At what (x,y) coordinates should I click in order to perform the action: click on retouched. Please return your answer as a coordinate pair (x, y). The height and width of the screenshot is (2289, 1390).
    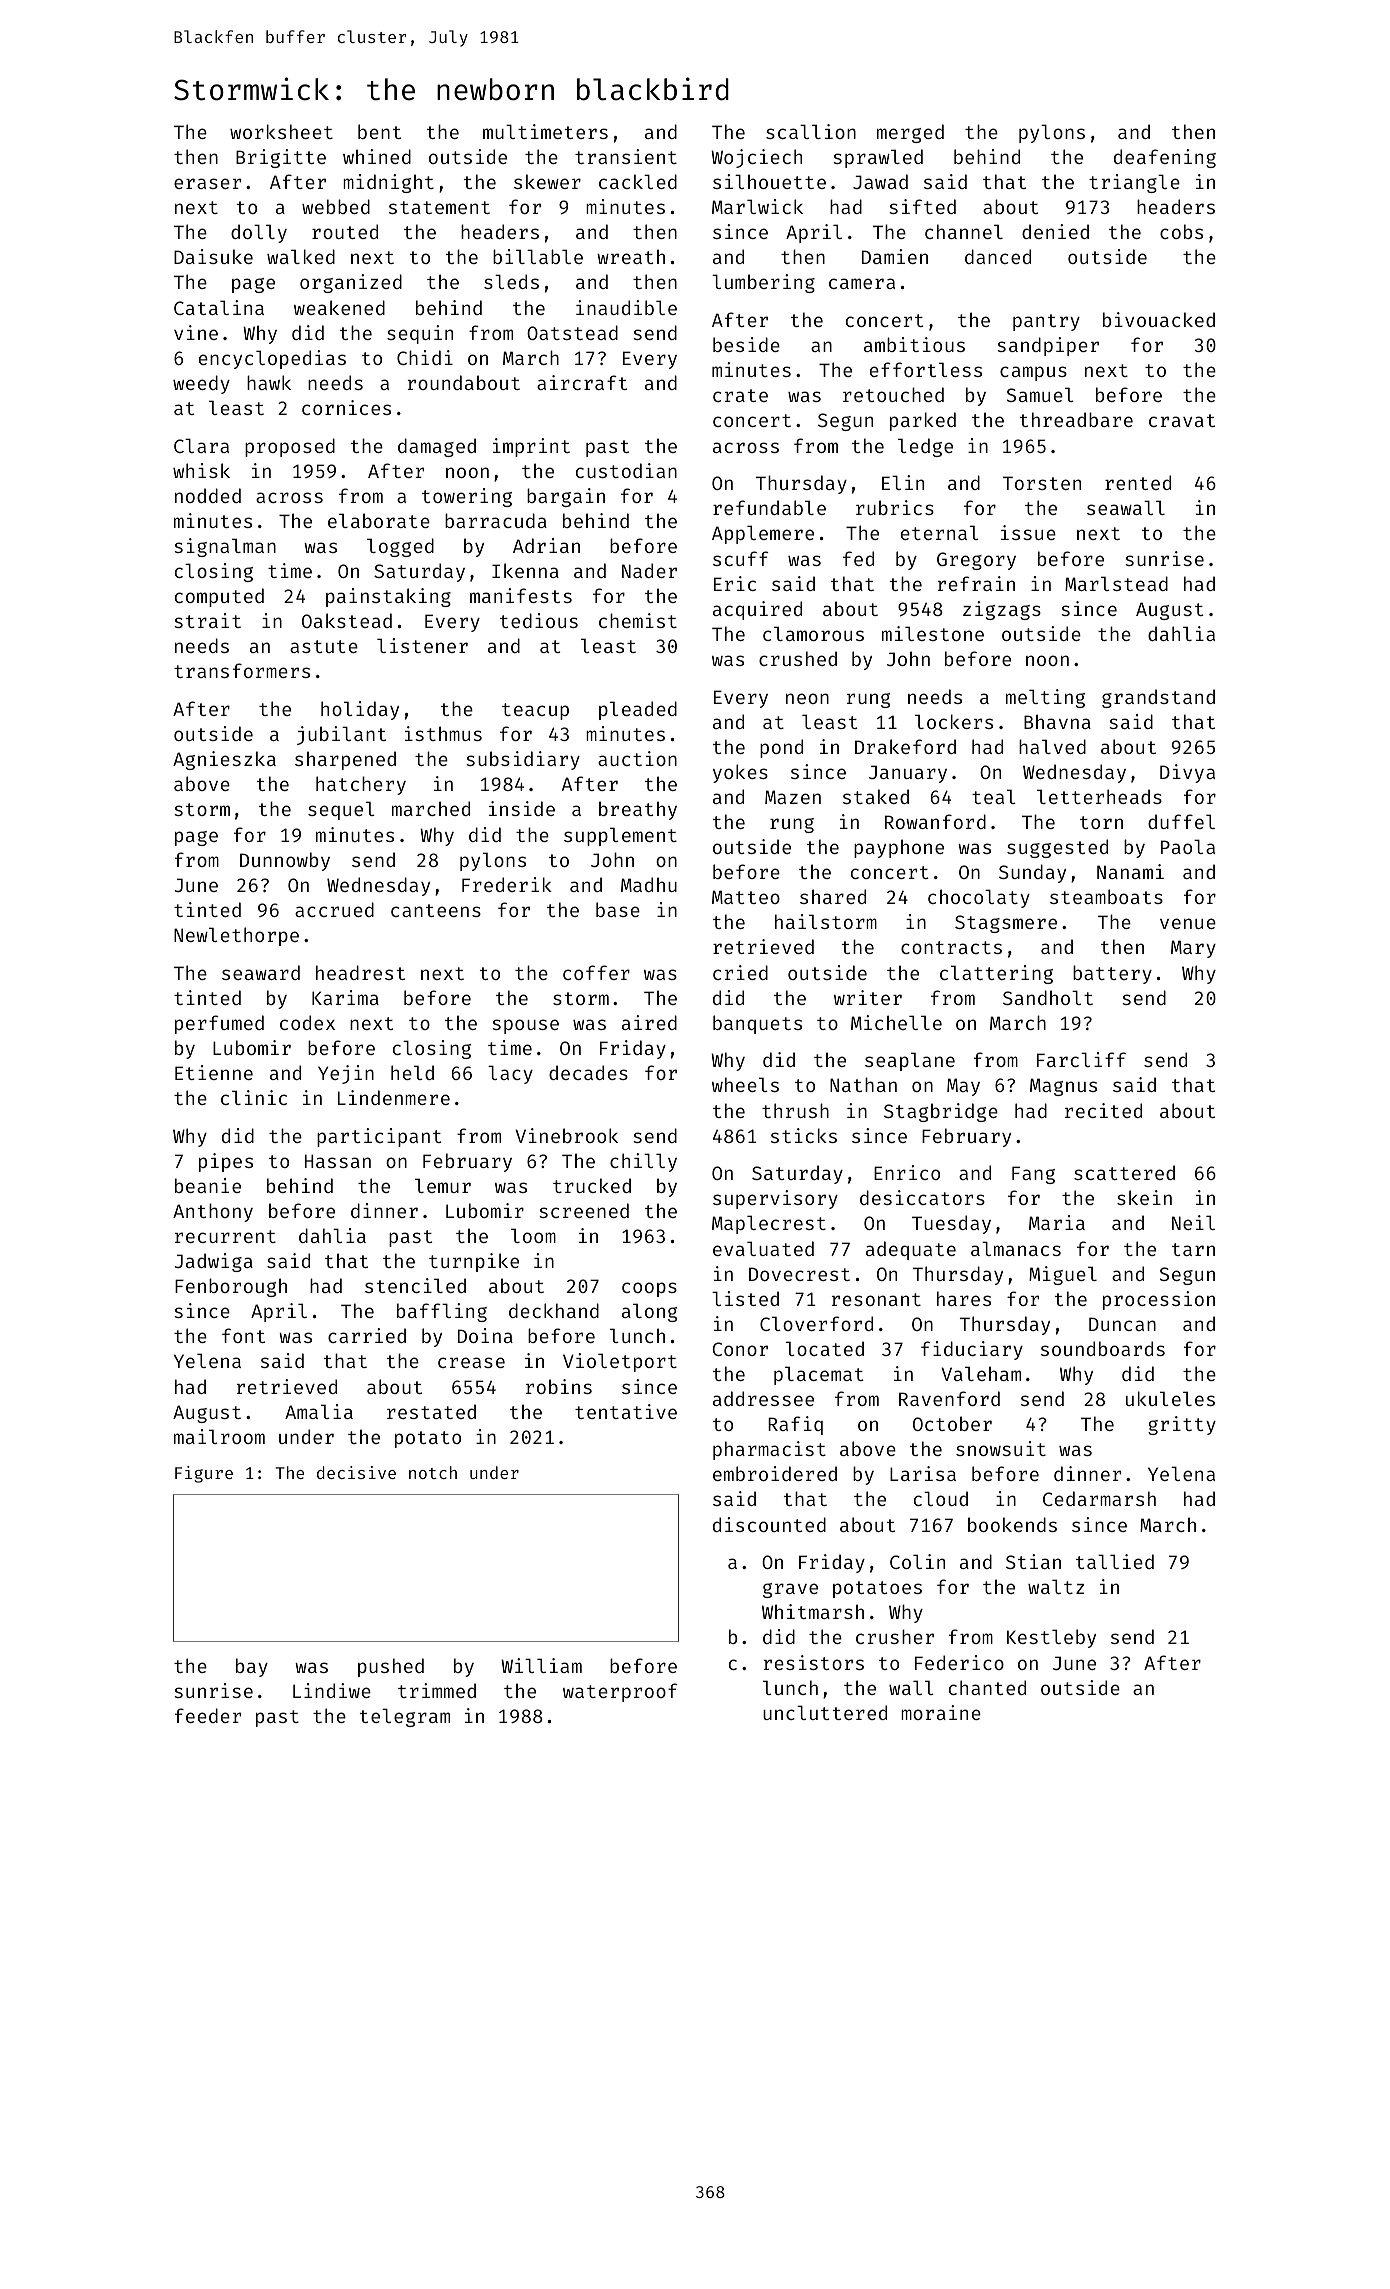
    Looking at the image, I should click on (893, 394).
